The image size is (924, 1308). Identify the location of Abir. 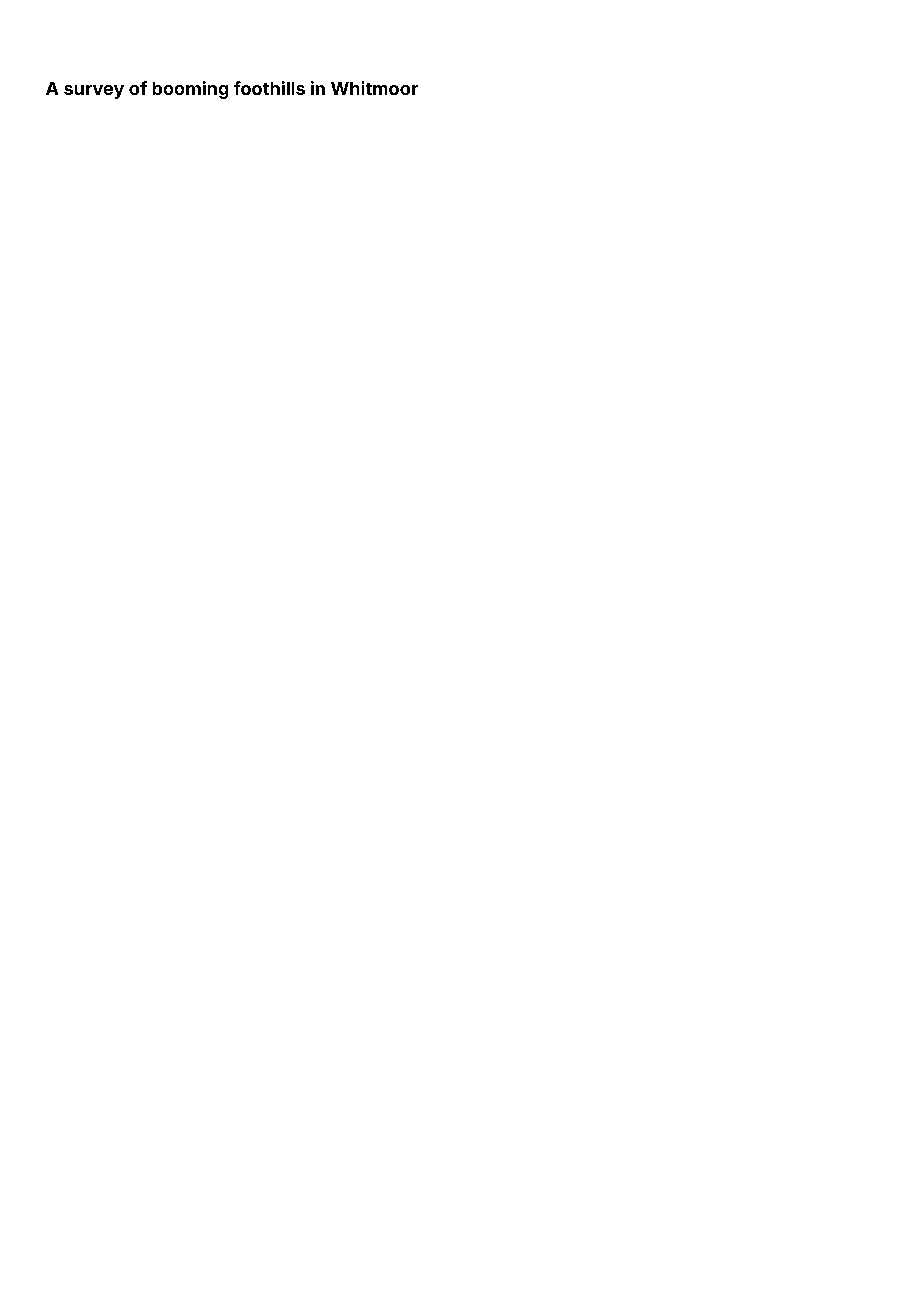
(54, 903).
